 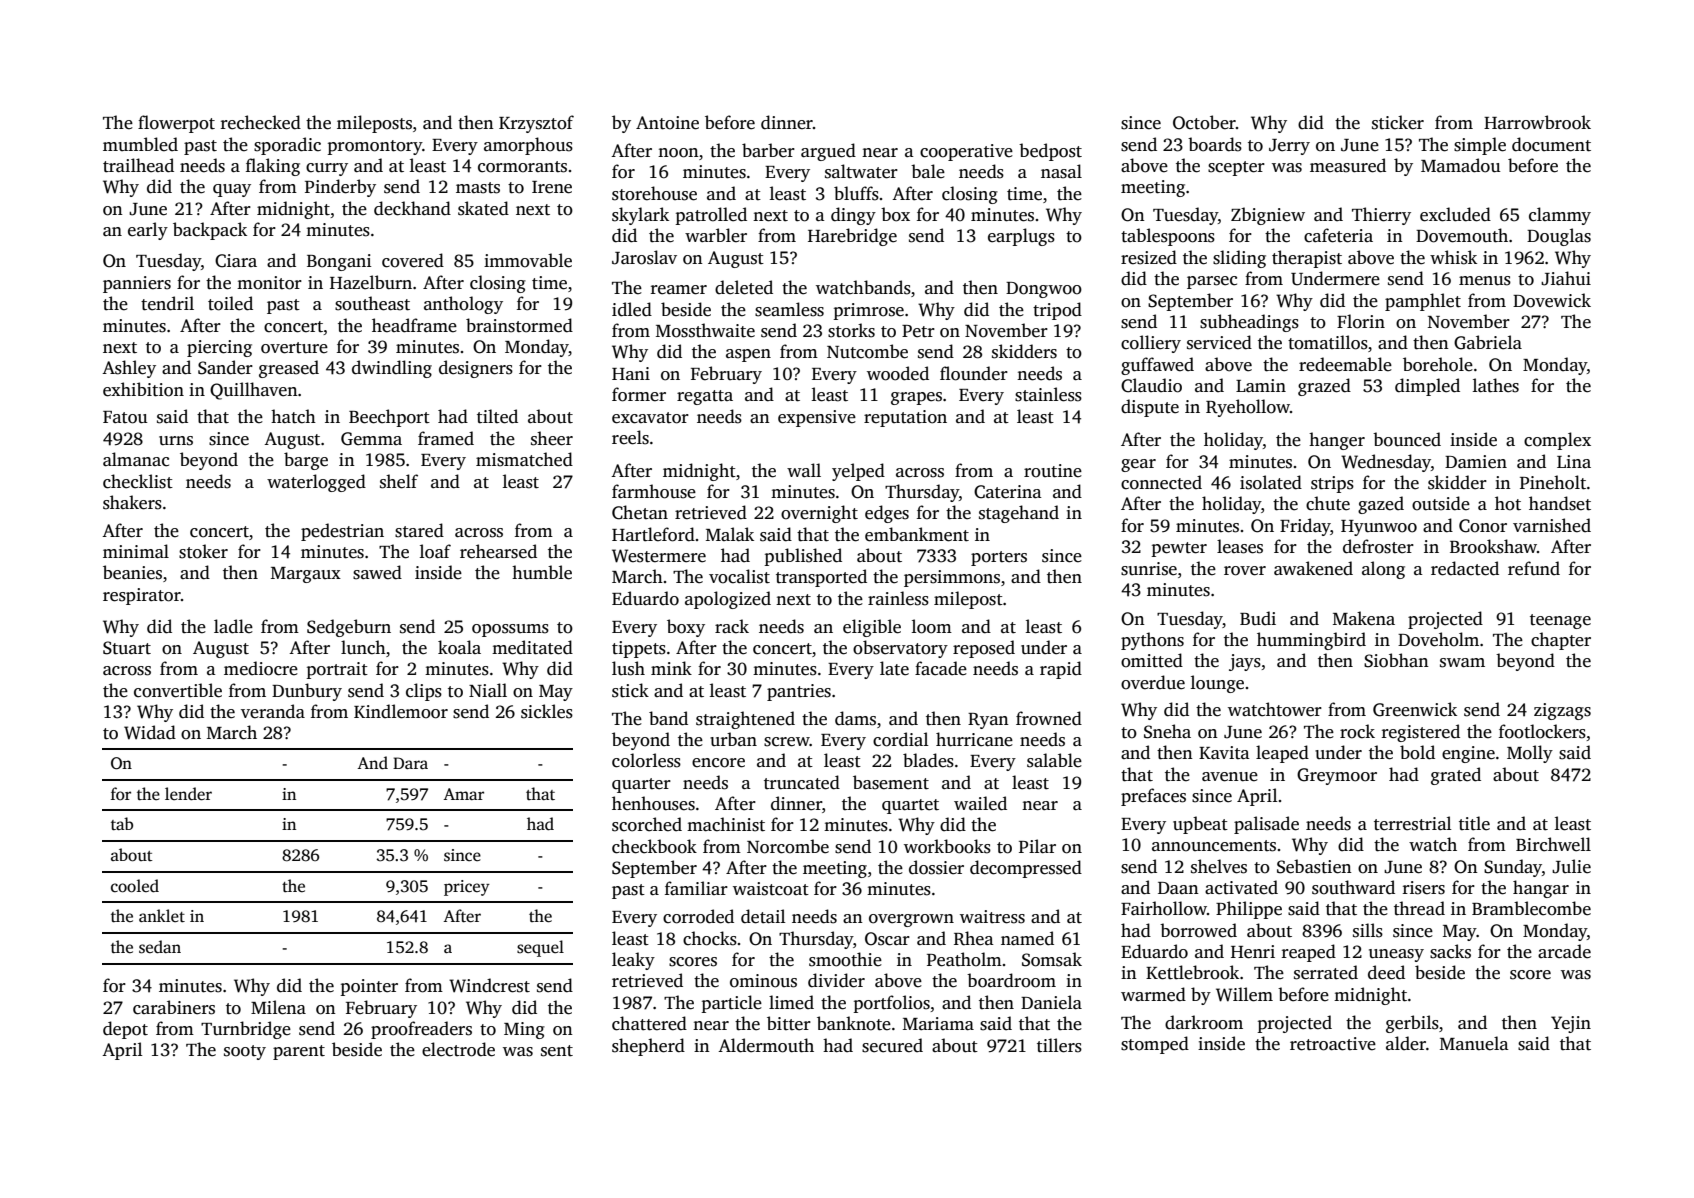 I want to click on expensive, so click(x=817, y=418).
